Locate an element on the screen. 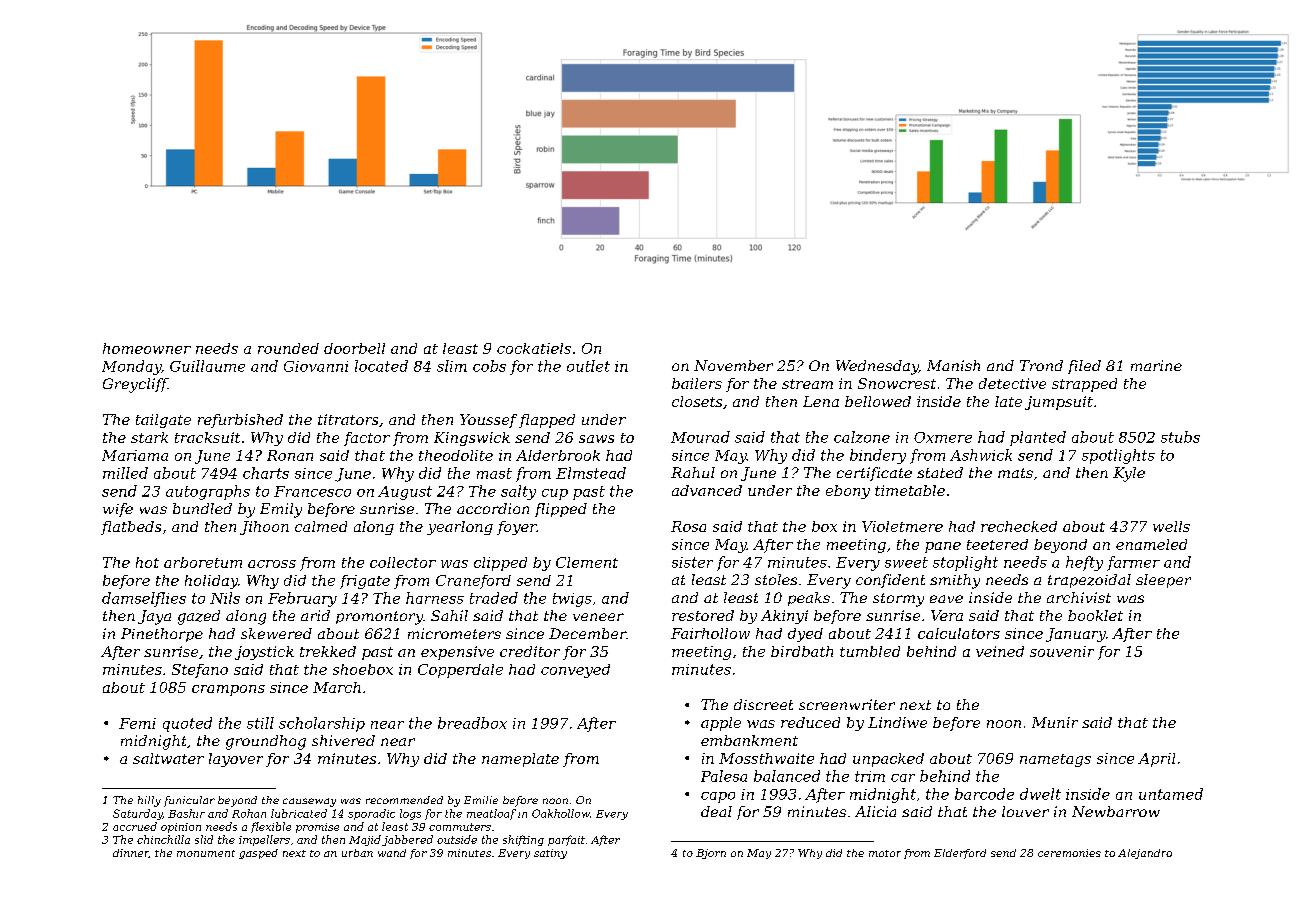 This screenshot has width=1308, height=924. apple is located at coordinates (721, 724).
